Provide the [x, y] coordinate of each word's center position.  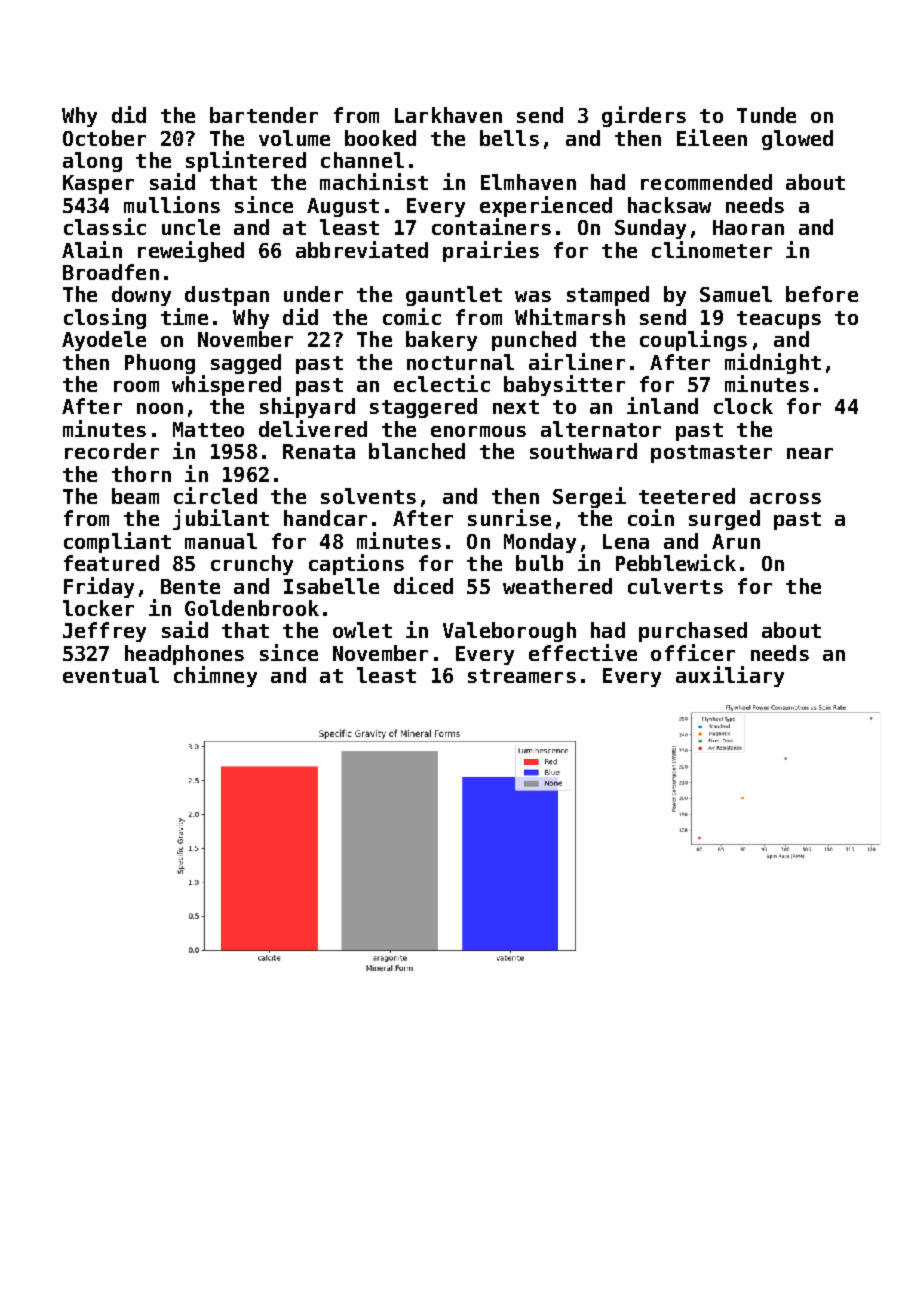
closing [105, 318]
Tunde [766, 115]
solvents [368, 496]
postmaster [711, 454]
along [92, 162]
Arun [736, 541]
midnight [773, 363]
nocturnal [460, 362]
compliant [117, 542]
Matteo [208, 429]
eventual [111, 675]
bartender [264, 115]
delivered [313, 428]
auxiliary [730, 676]
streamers [522, 676]
